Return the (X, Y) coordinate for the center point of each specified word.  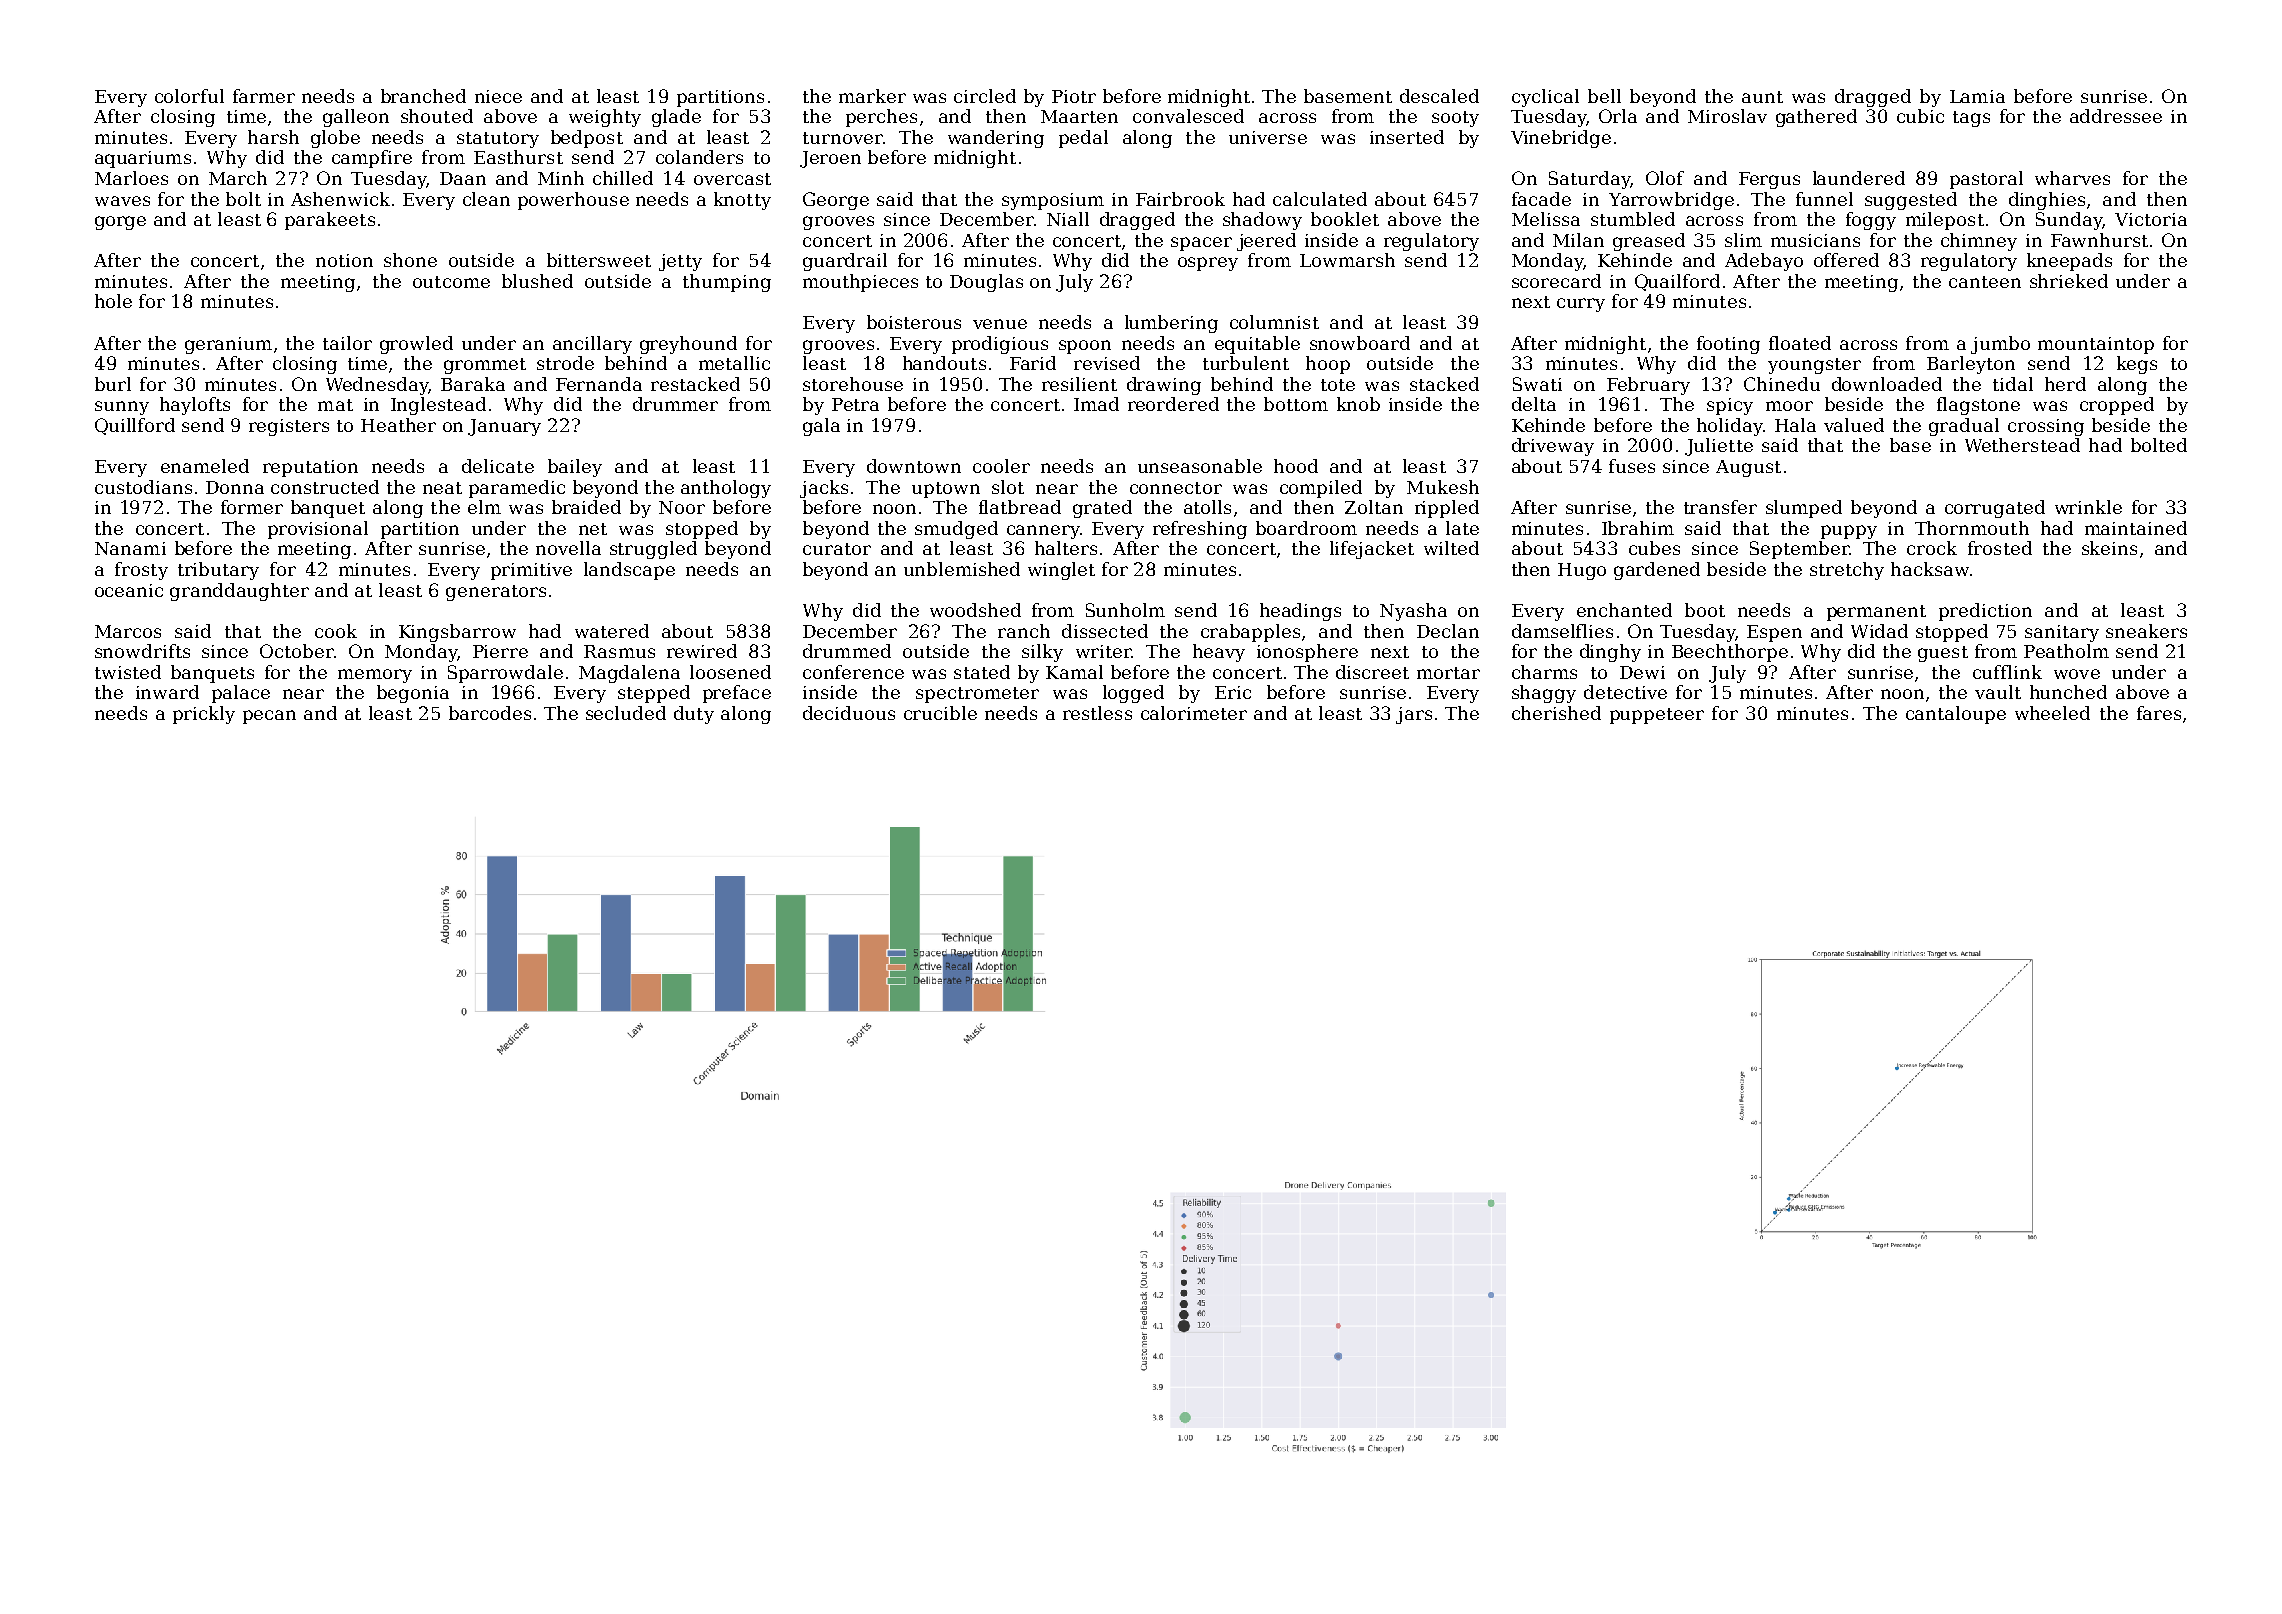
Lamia (1977, 96)
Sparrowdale (505, 674)
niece (498, 96)
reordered (1173, 404)
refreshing (1200, 530)
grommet (485, 366)
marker (872, 96)
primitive (531, 571)
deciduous (849, 713)
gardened (1657, 571)
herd (2065, 384)
